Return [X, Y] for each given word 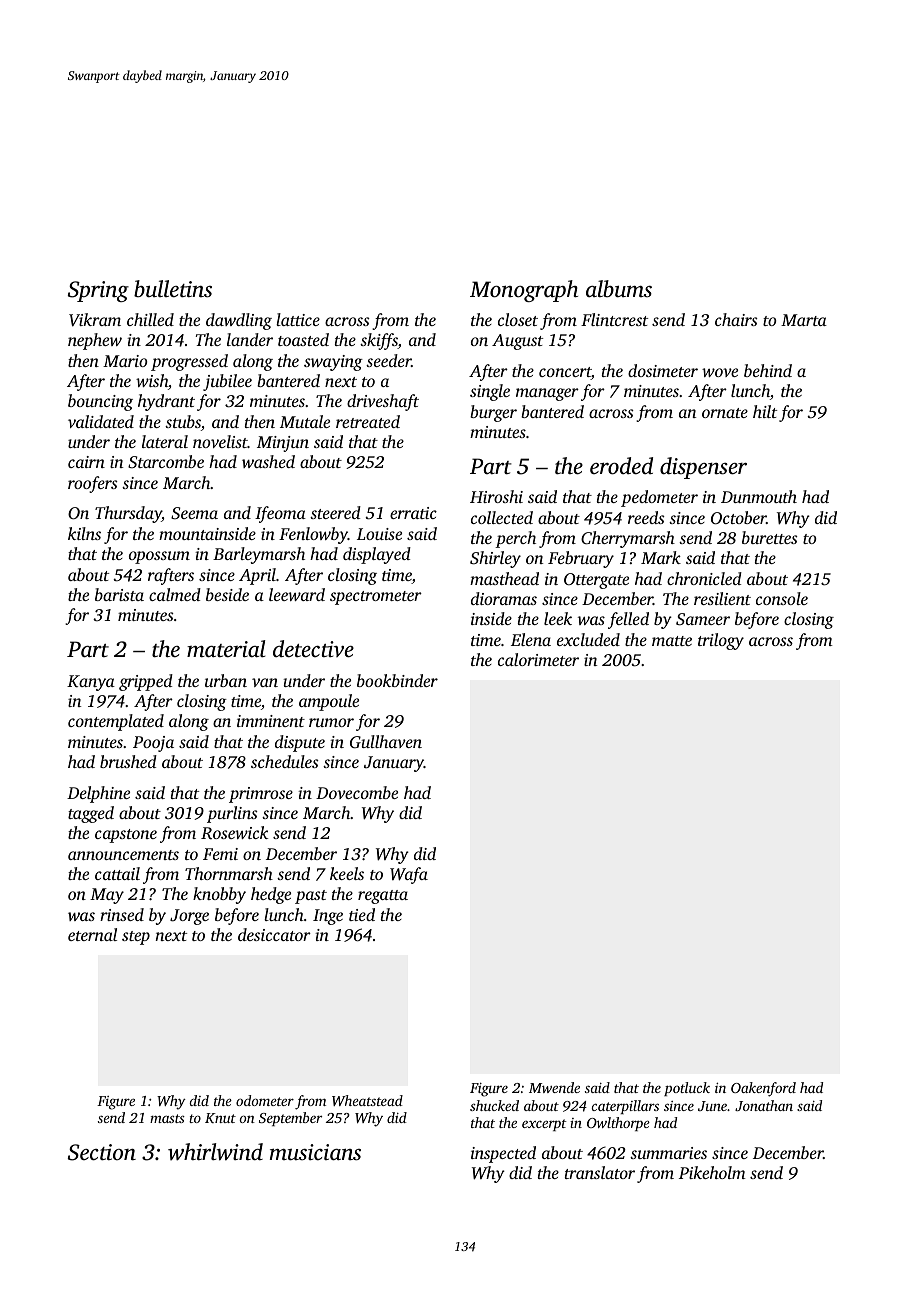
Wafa [409, 875]
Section [102, 1152]
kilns [84, 533]
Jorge [189, 917]
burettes [770, 537]
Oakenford [763, 1089]
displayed [377, 555]
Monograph [524, 291]
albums [619, 289]
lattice [298, 319]
